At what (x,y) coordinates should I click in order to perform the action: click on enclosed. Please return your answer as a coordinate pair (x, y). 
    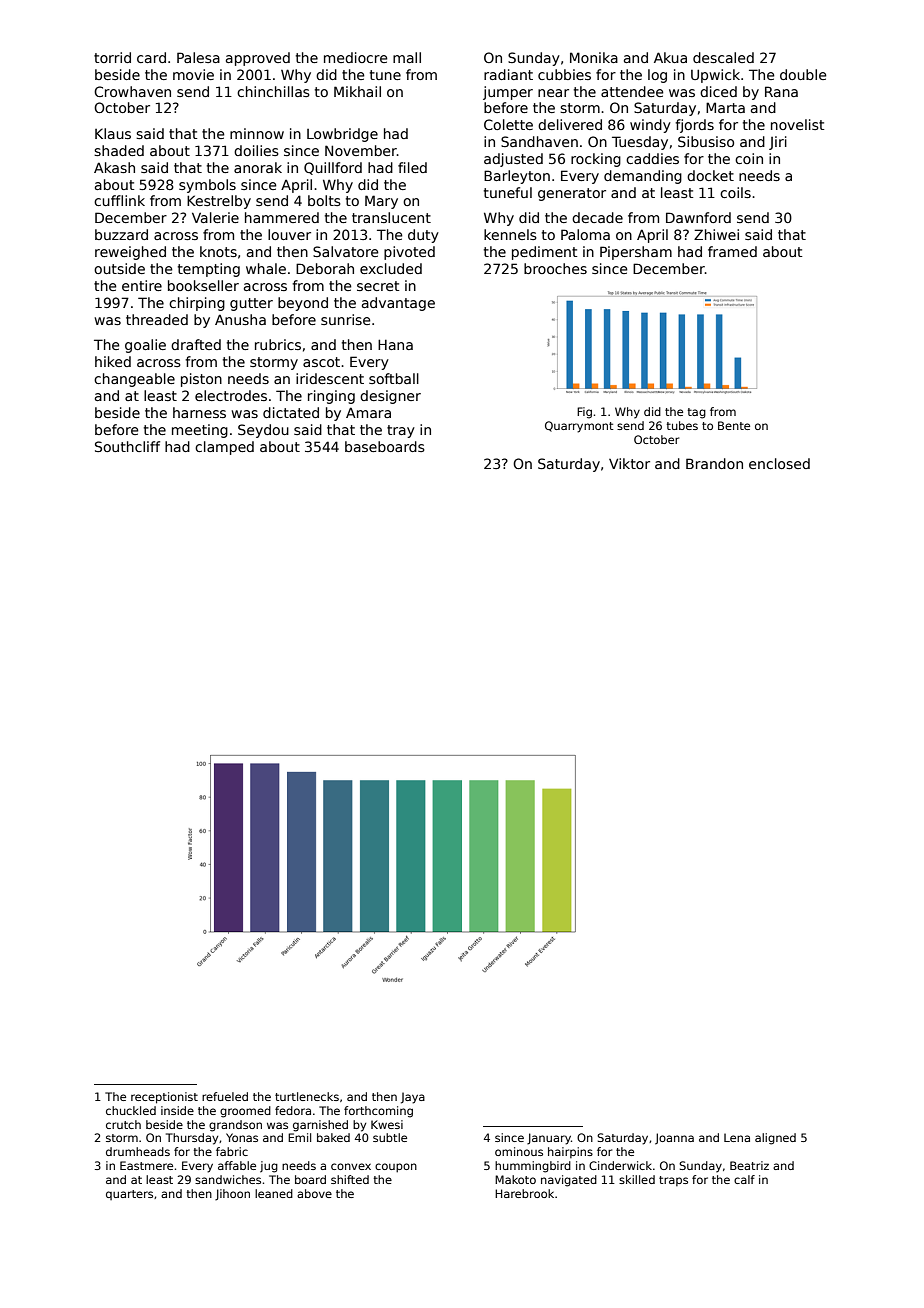
    Looking at the image, I should click on (779, 463).
